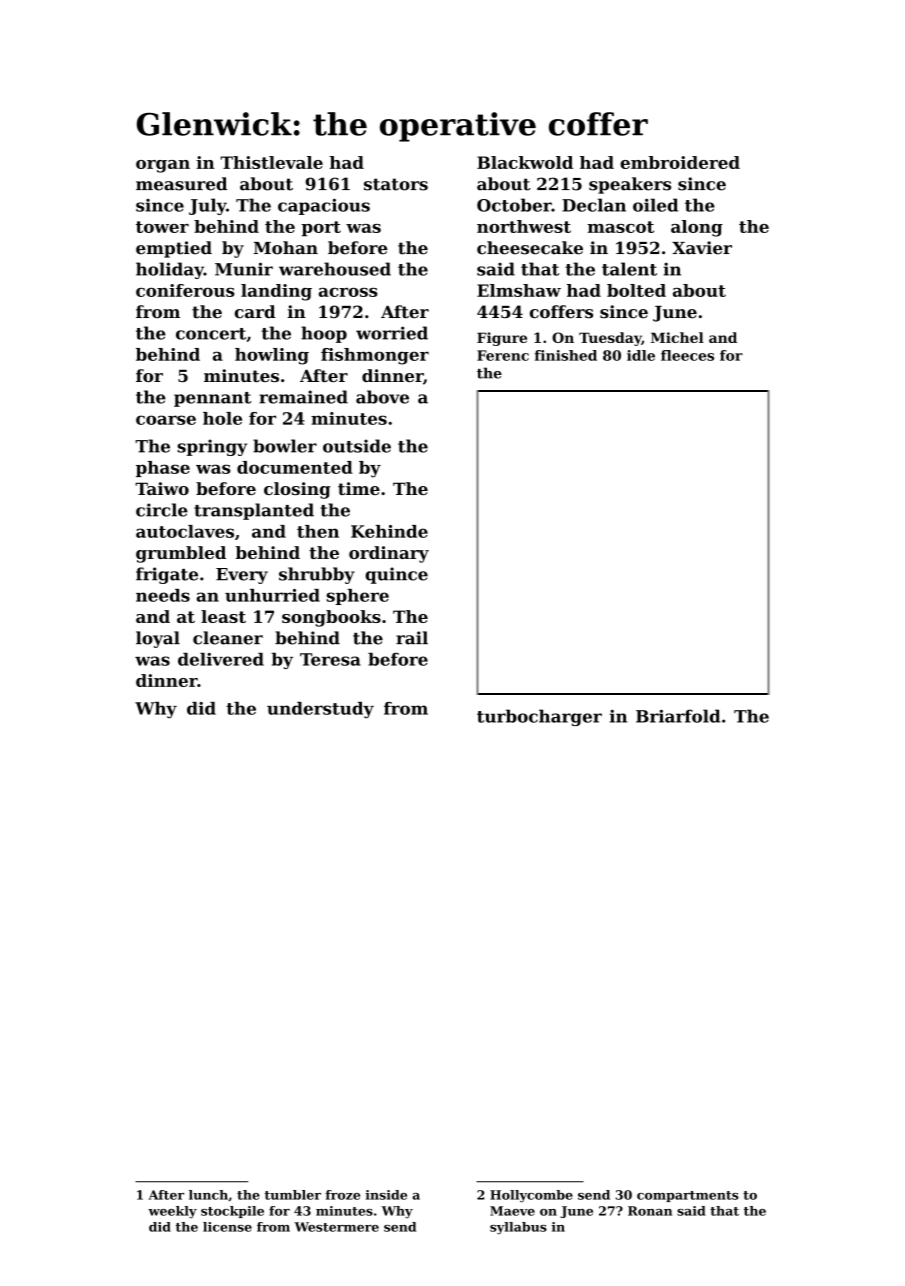 The height and width of the screenshot is (1286, 905). What do you see at coordinates (688, 1196) in the screenshot?
I see `compartments` at bounding box center [688, 1196].
